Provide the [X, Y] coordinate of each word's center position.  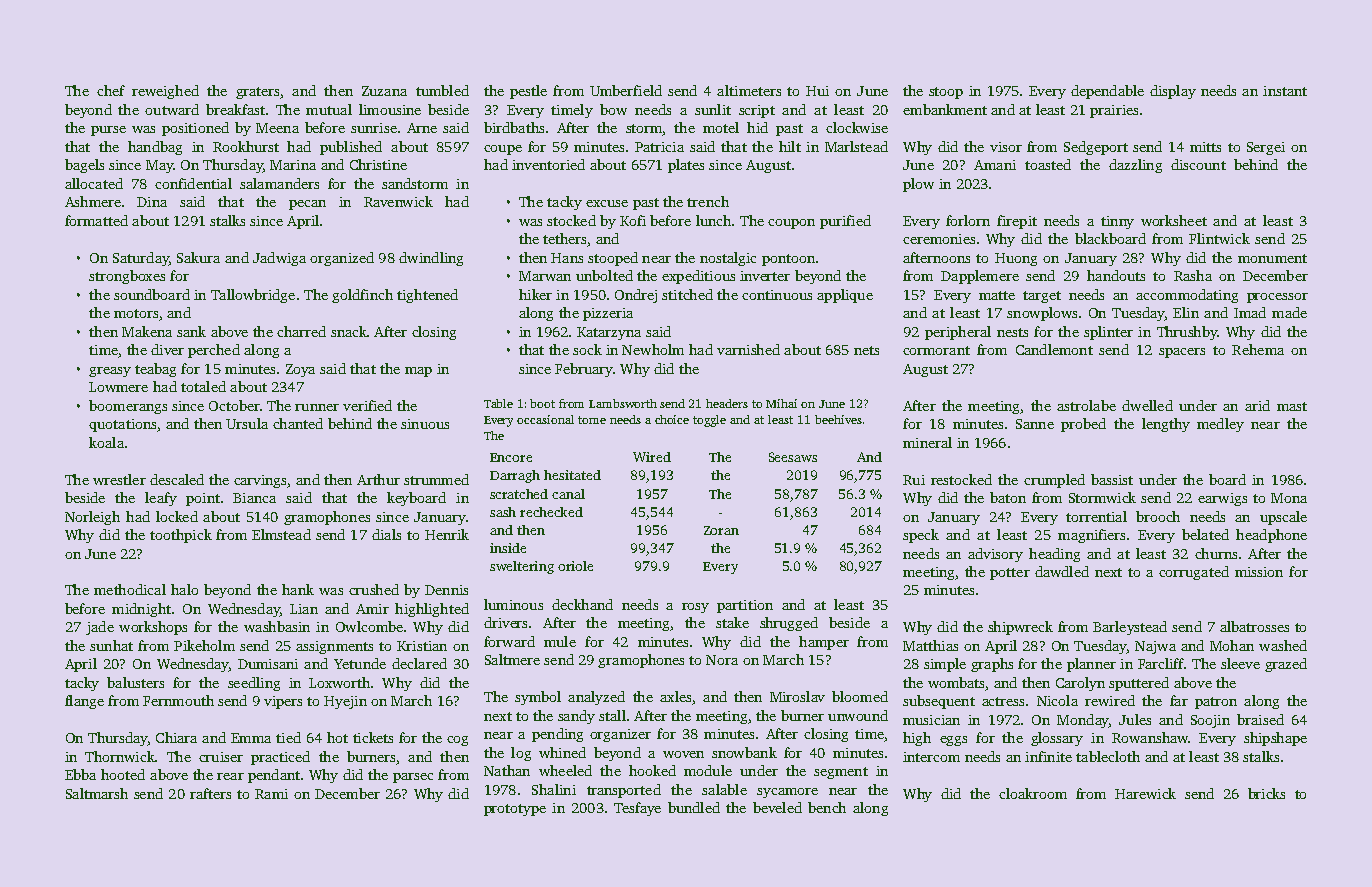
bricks [1266, 793]
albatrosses [1254, 626]
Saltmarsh [97, 793]
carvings [260, 481]
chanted [298, 423]
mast [1292, 406]
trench [708, 201]
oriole [575, 566]
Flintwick [1219, 238]
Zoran [721, 530]
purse [108, 131]
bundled [694, 807]
